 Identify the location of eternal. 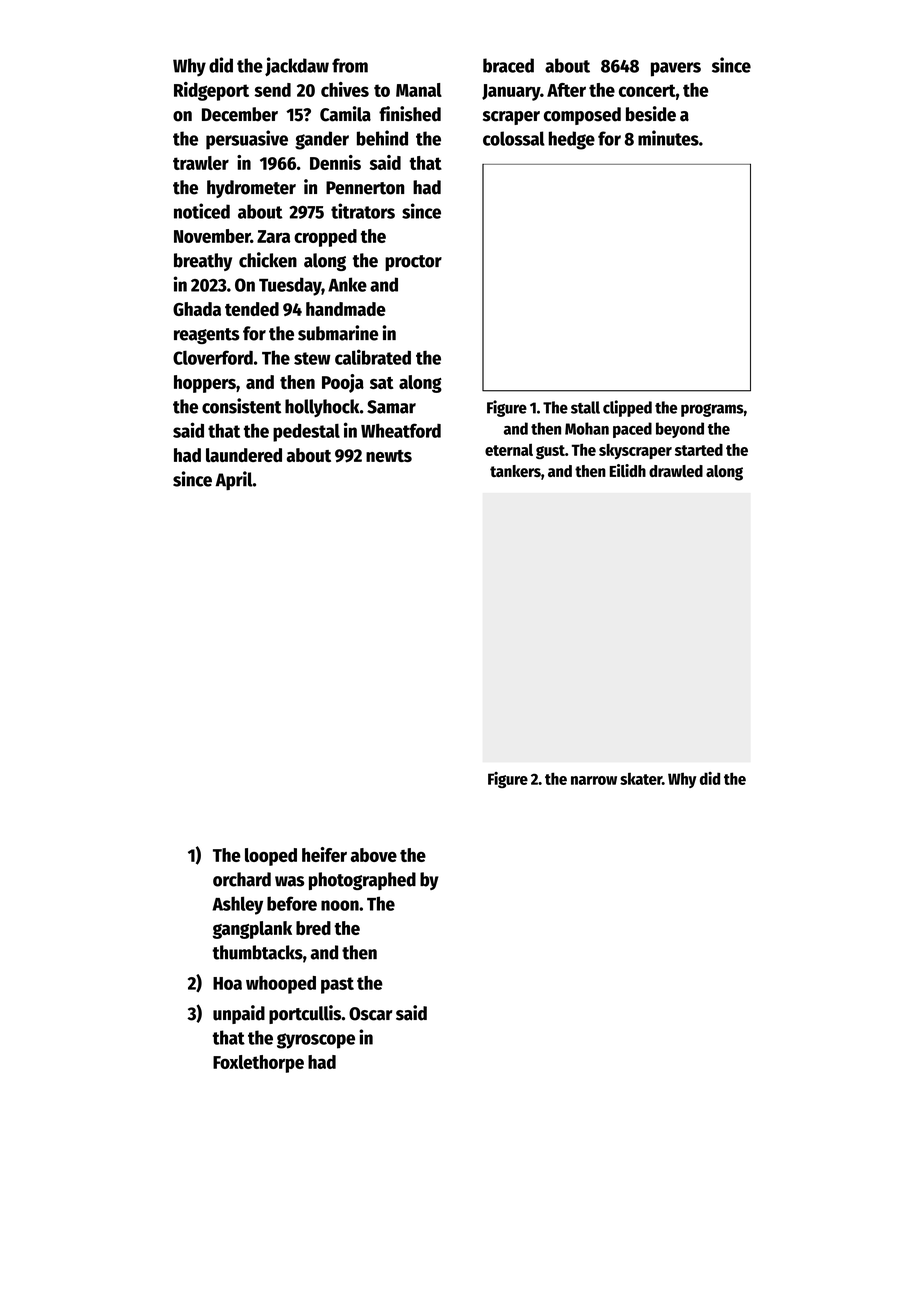
(509, 450).
